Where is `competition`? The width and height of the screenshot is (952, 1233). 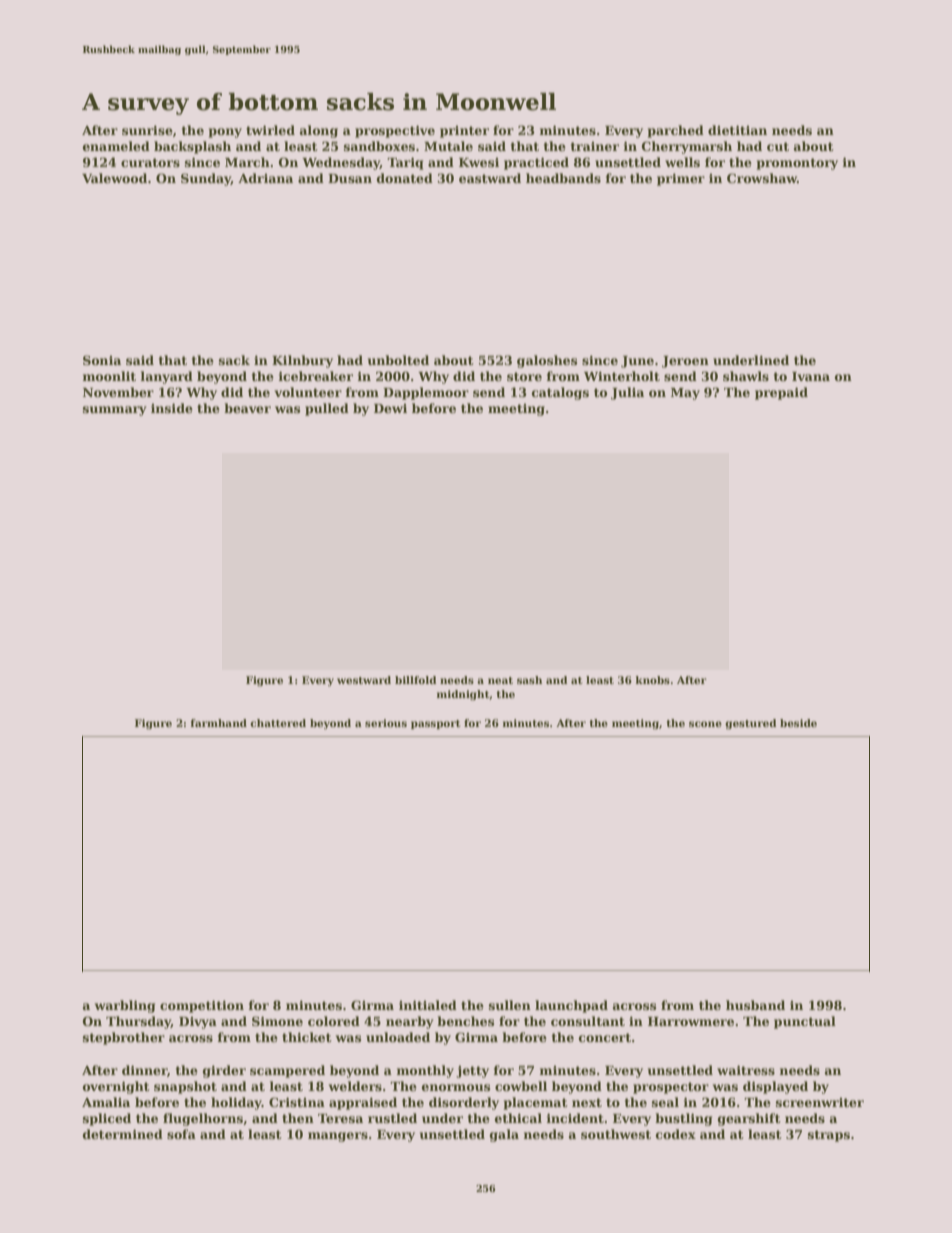 competition is located at coordinates (202, 1006).
